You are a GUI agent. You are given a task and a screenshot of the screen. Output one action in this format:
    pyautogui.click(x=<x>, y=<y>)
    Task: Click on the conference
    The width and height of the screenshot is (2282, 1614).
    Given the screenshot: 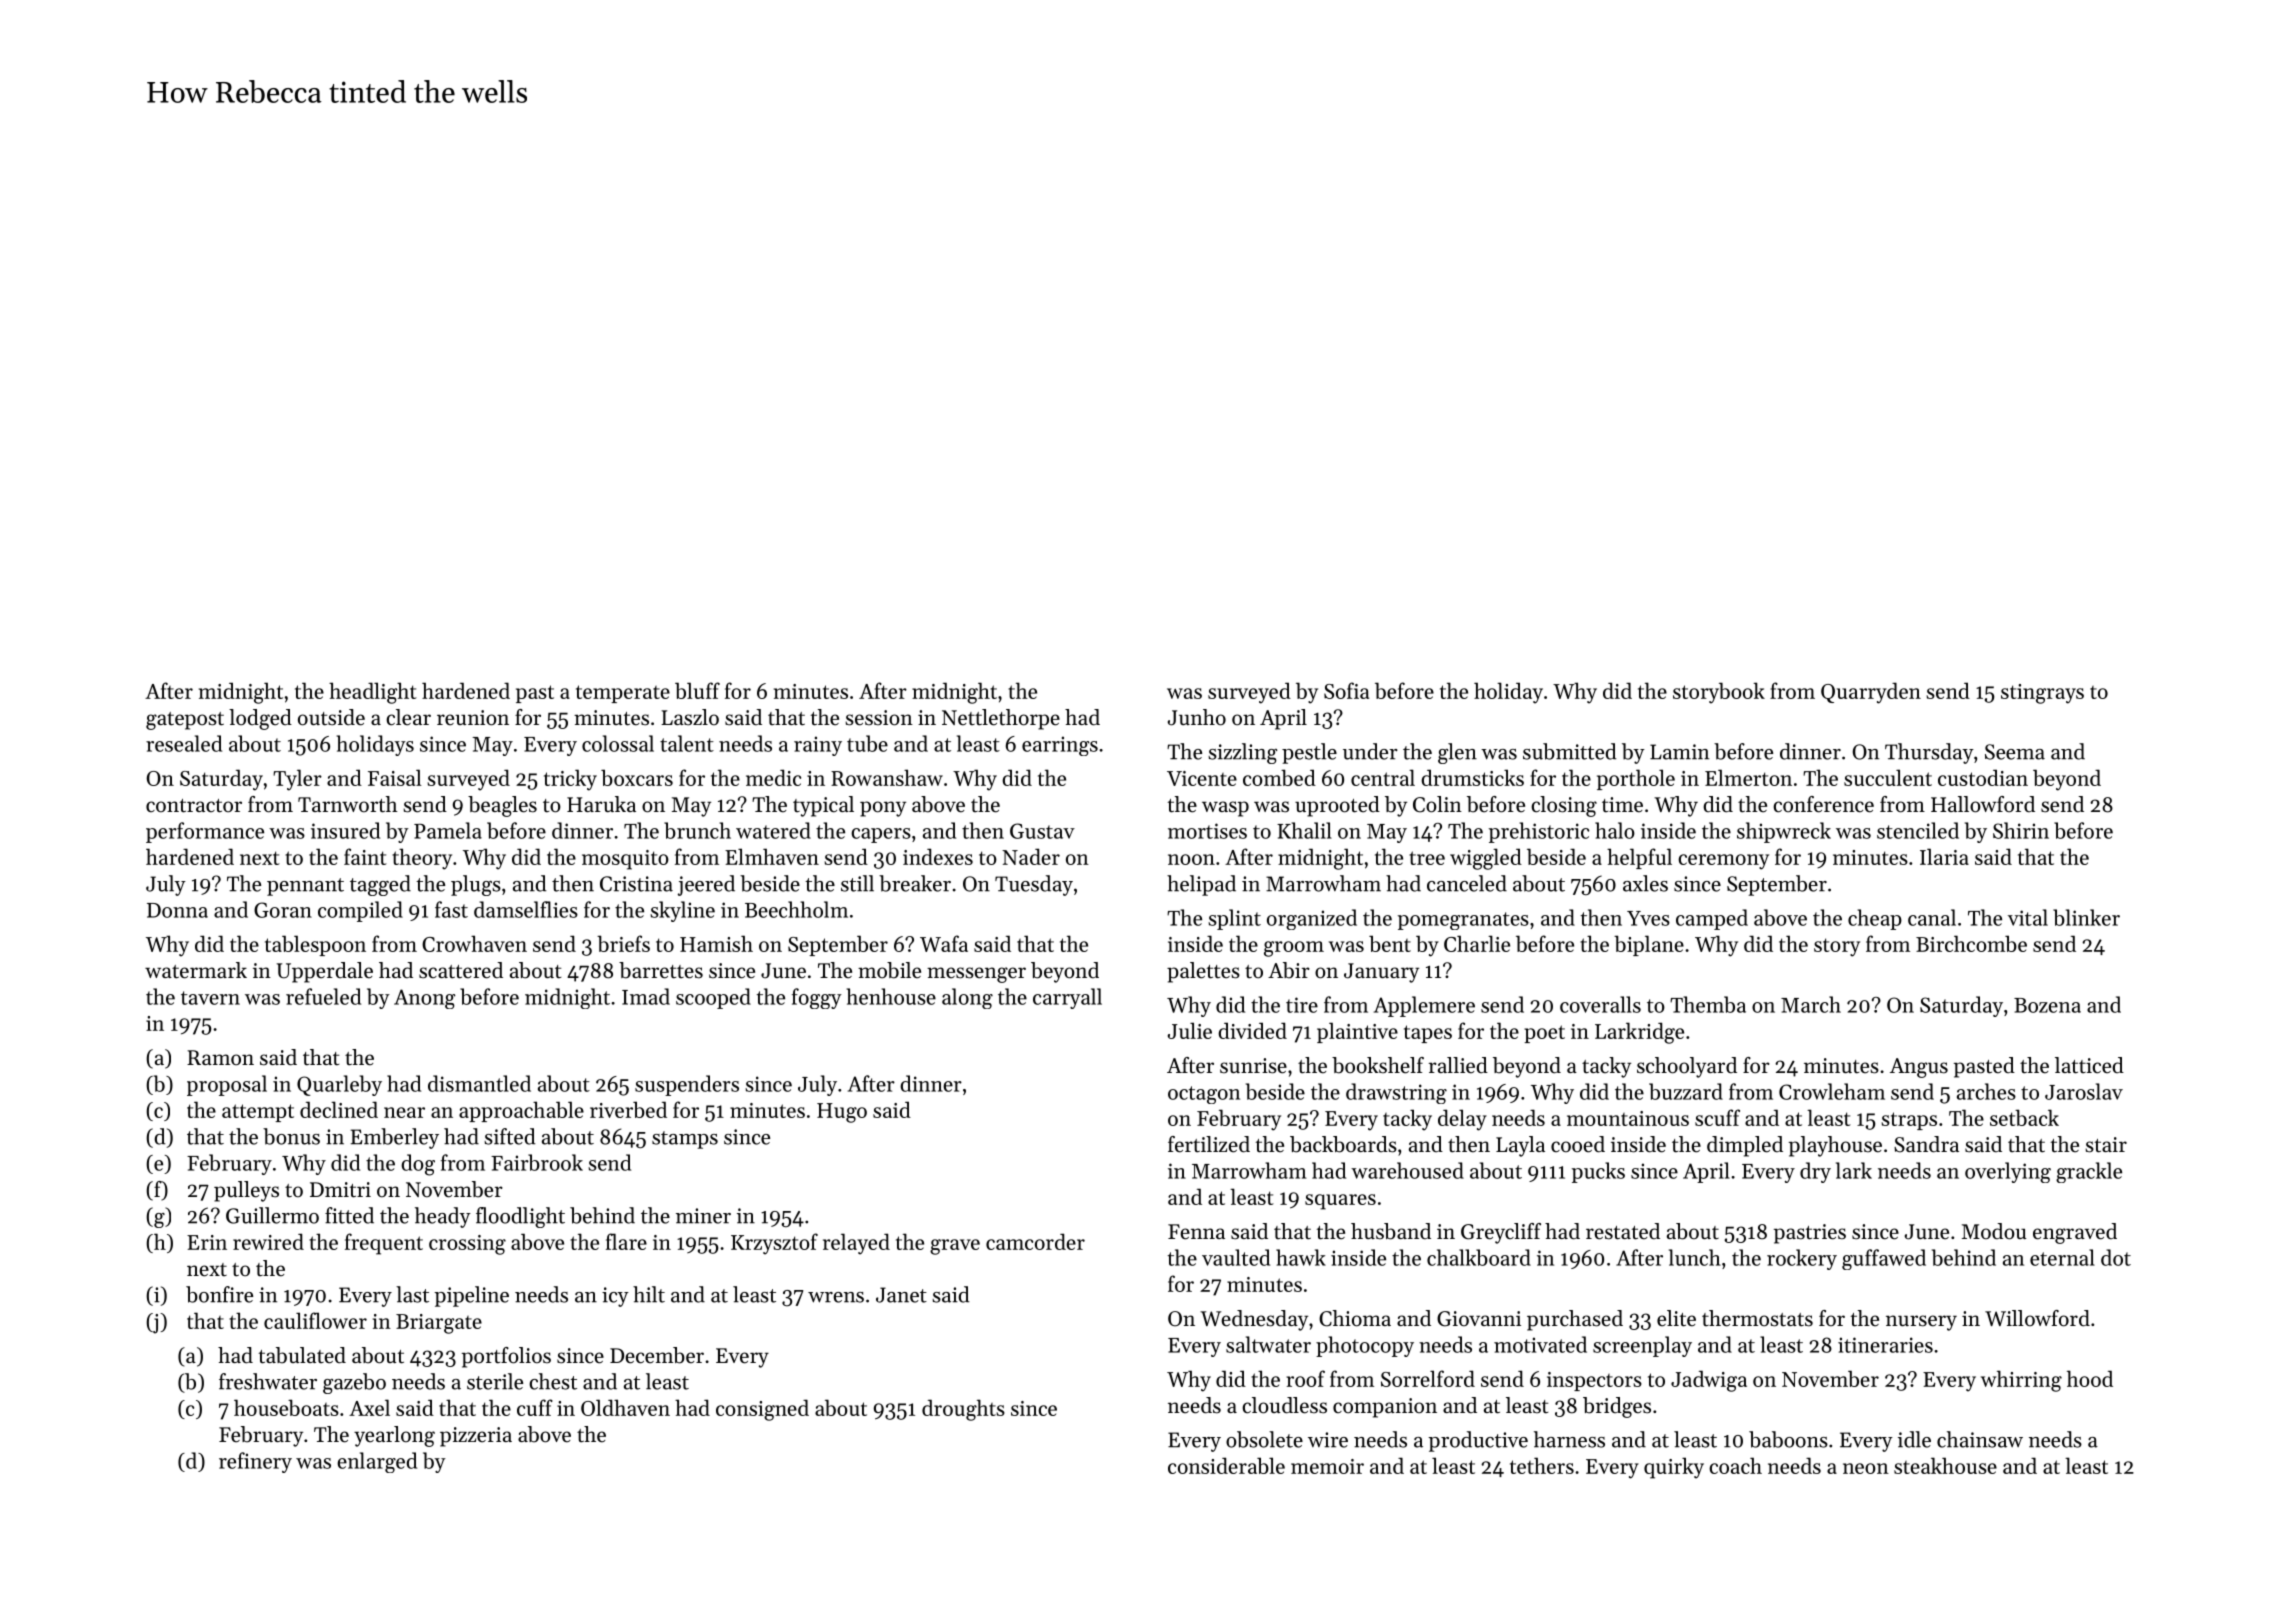 What is the action you would take?
    pyautogui.click(x=1823, y=804)
